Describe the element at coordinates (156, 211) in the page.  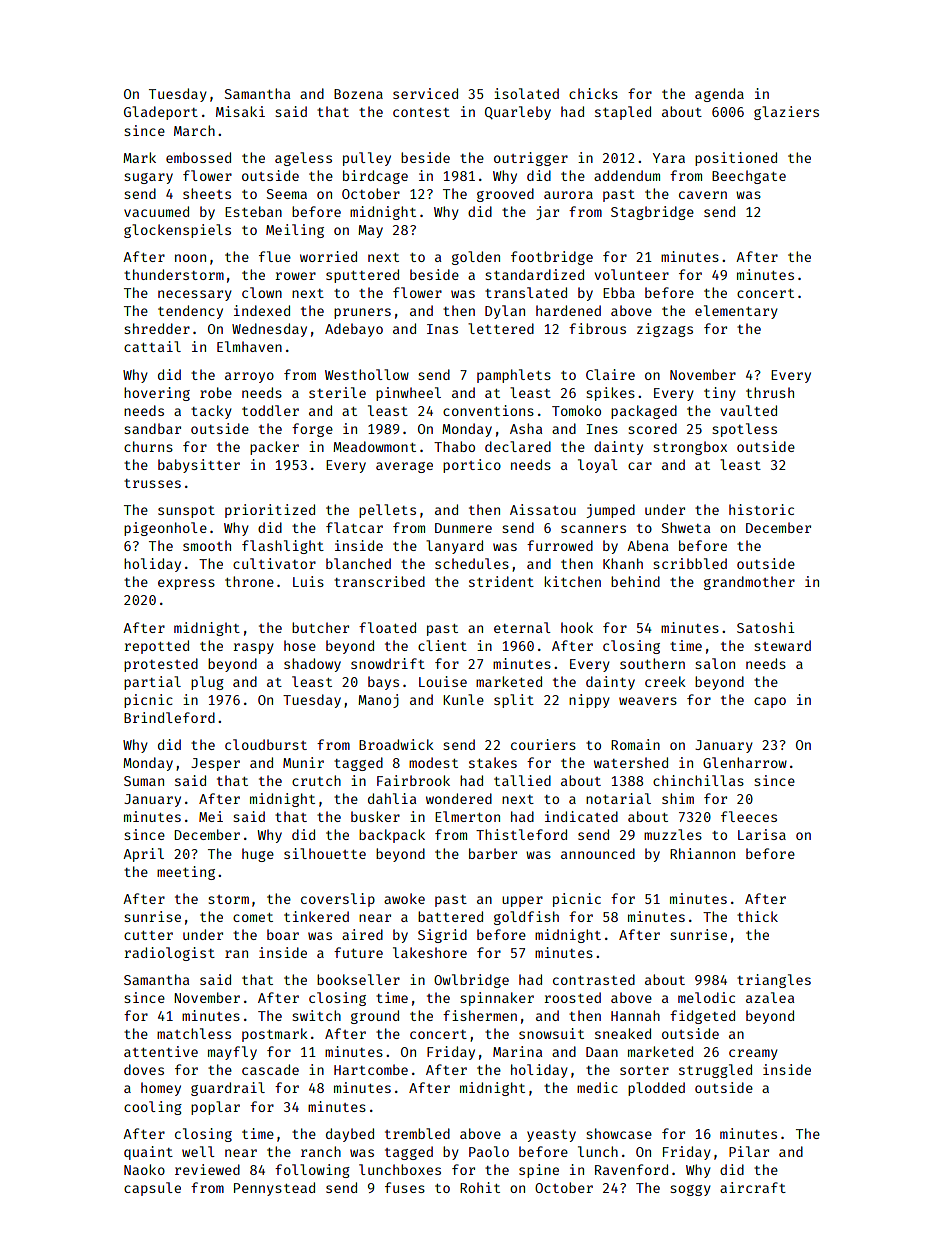
I see `vacuumed` at that location.
